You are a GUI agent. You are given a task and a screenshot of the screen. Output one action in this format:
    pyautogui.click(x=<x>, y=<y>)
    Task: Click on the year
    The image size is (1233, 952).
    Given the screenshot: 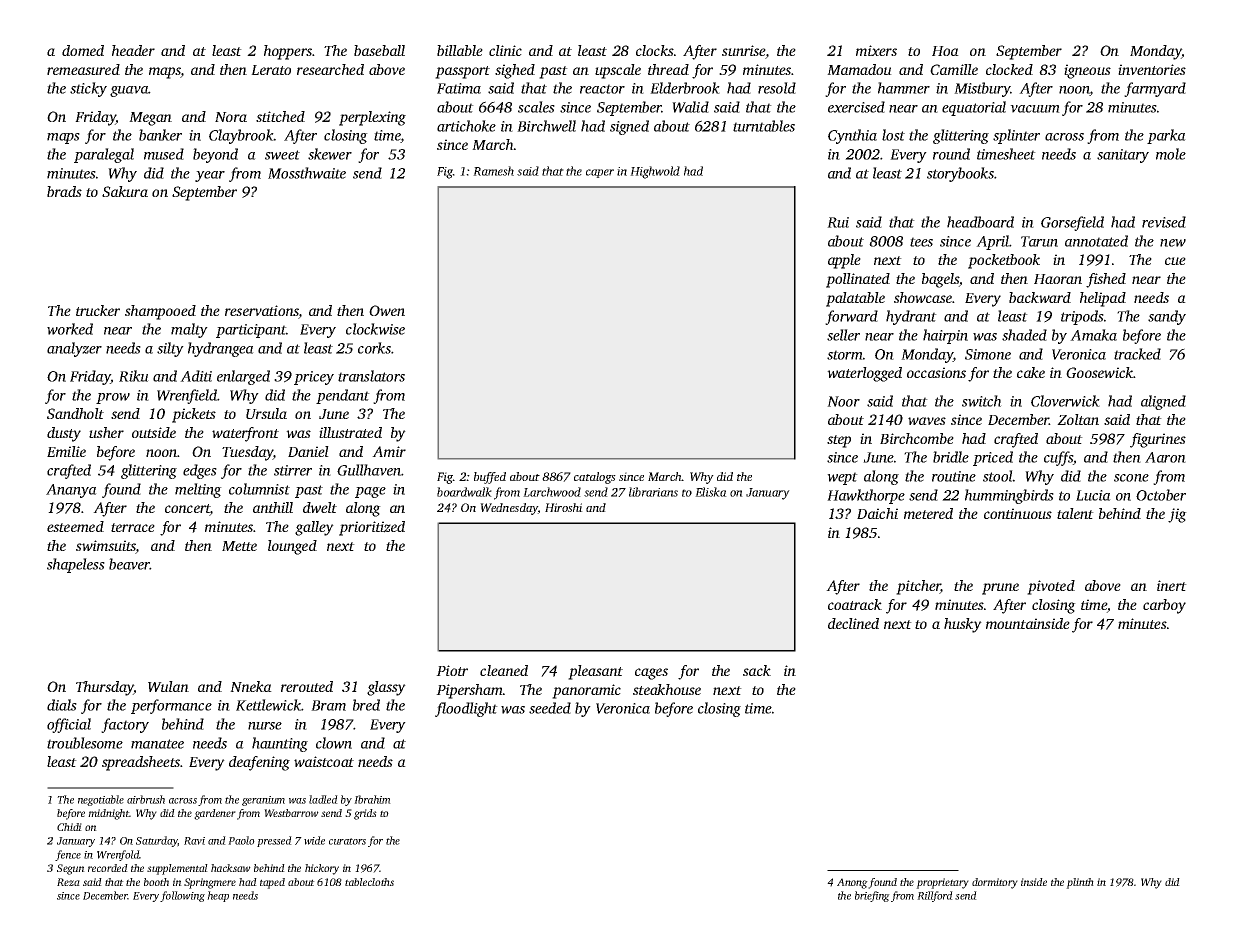 What is the action you would take?
    pyautogui.click(x=210, y=176)
